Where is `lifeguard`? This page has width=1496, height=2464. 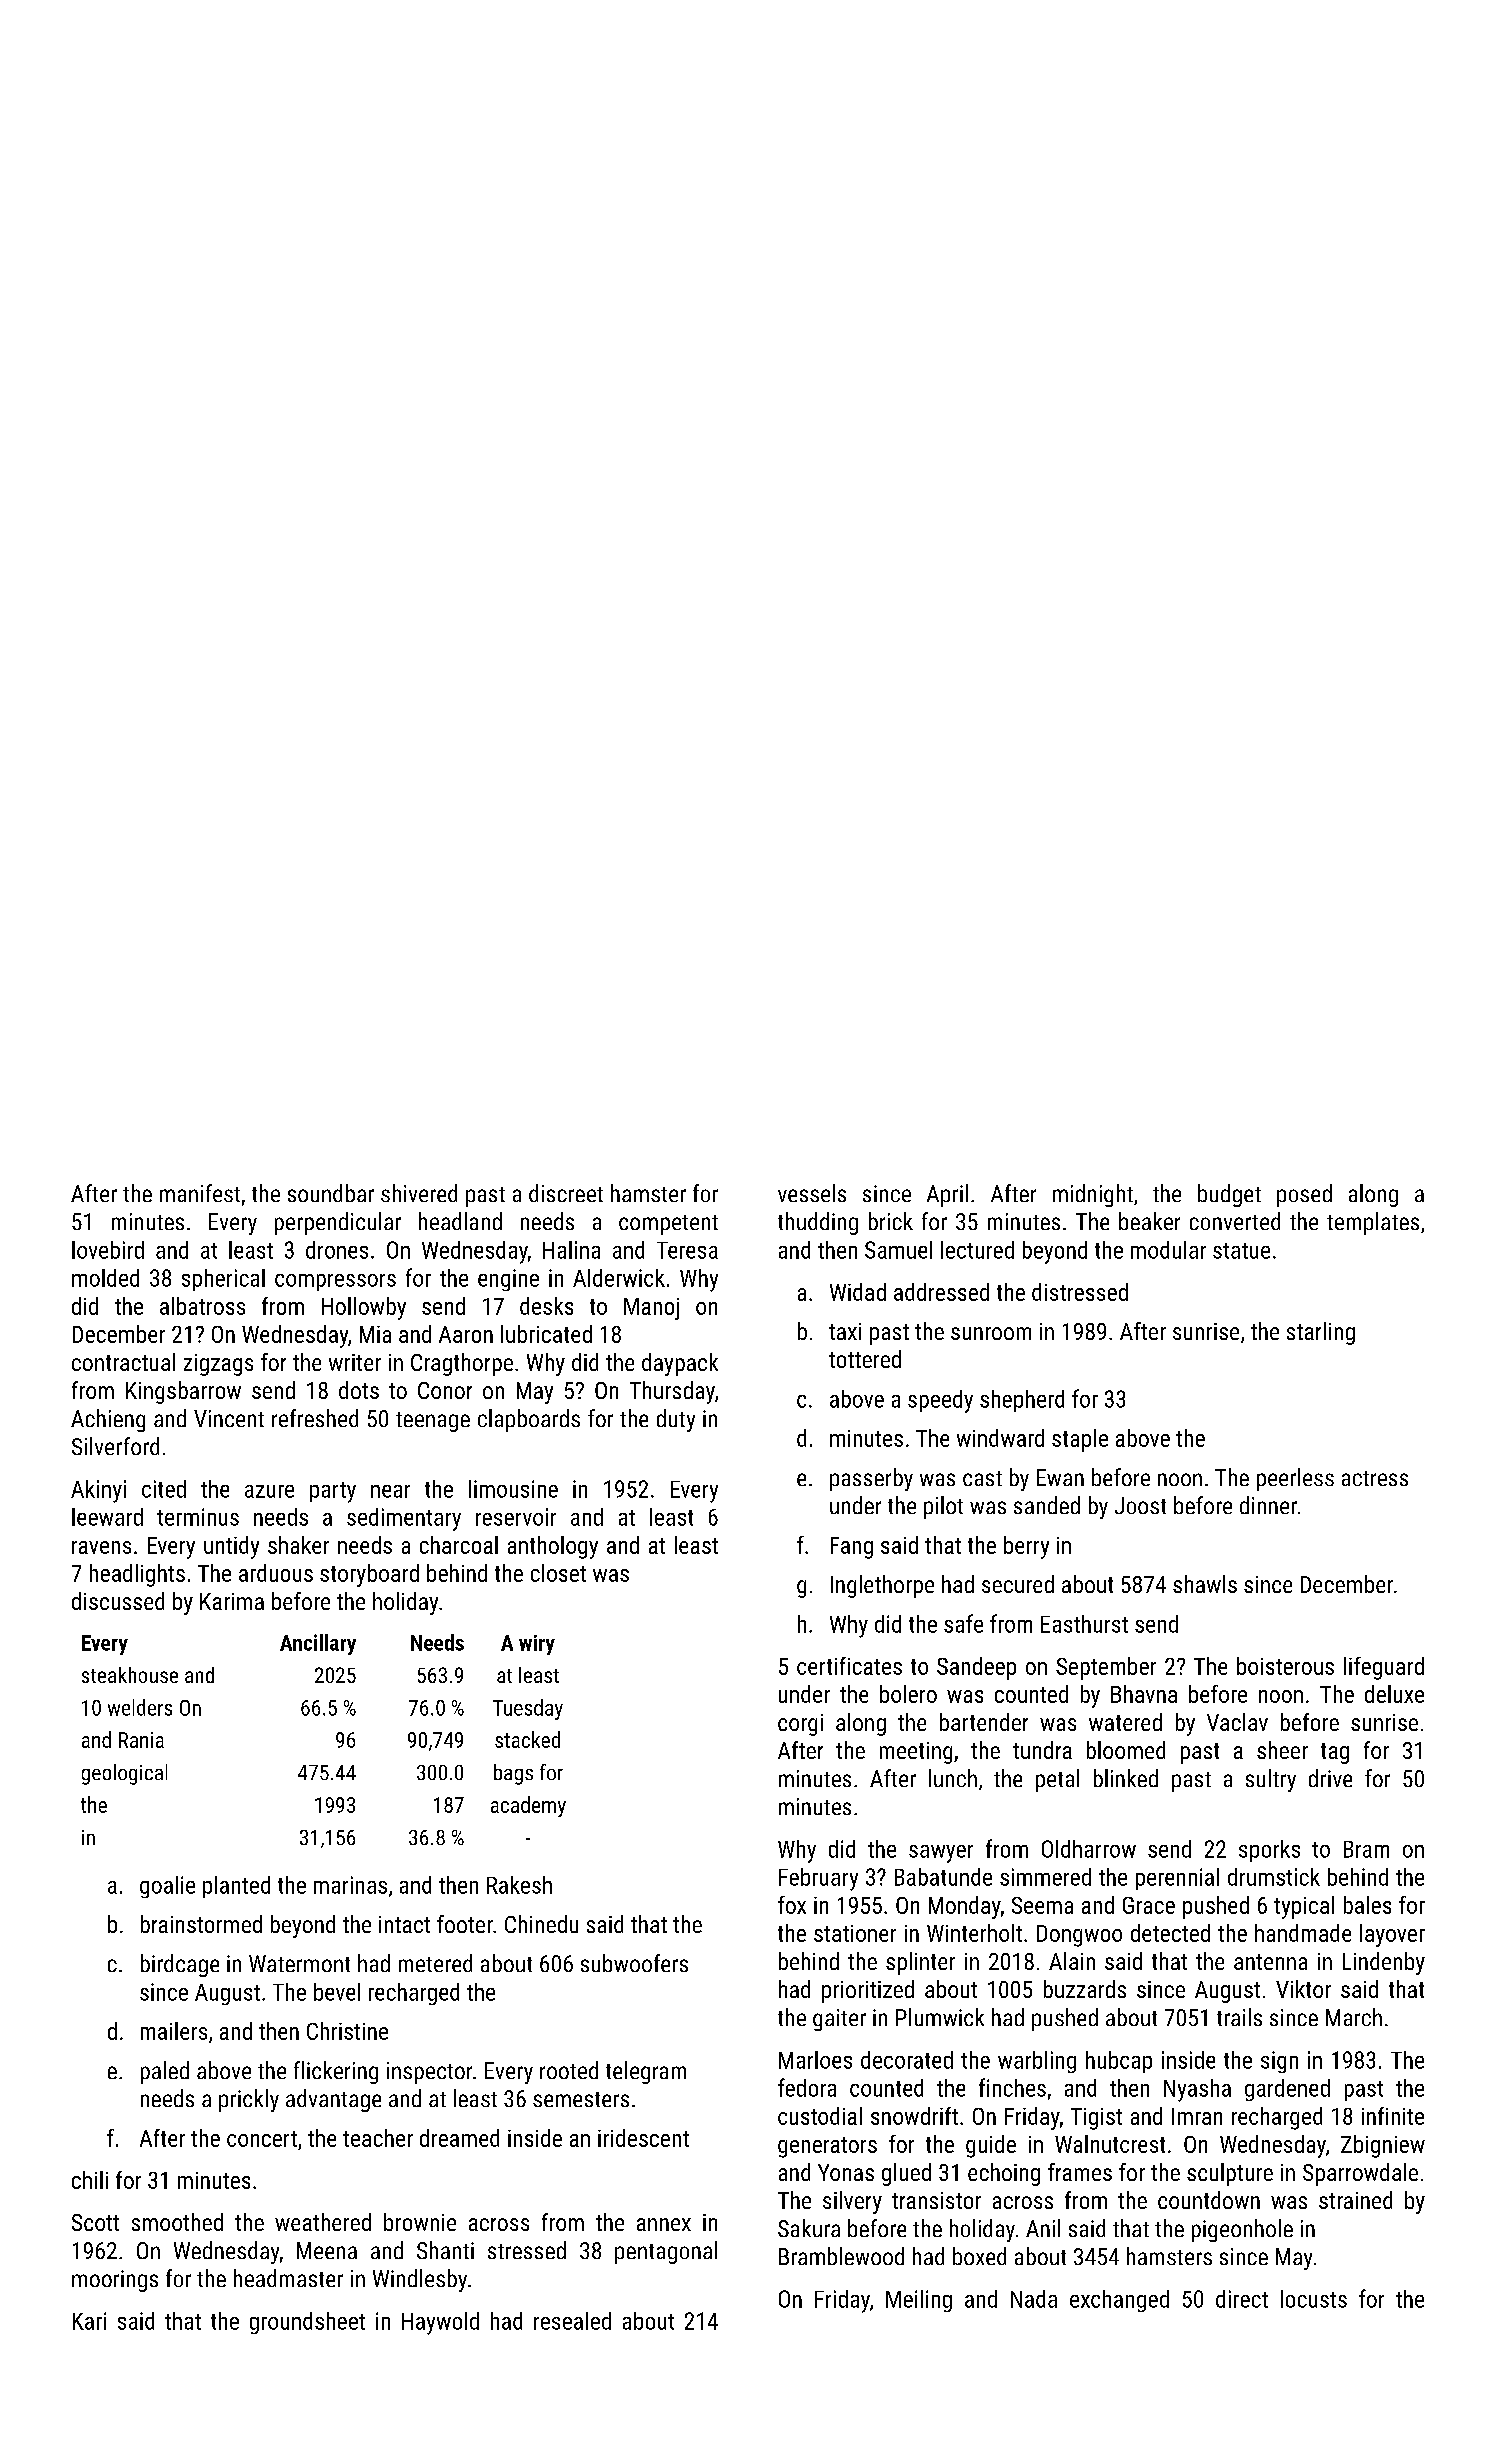 lifeguard is located at coordinates (1384, 1668).
